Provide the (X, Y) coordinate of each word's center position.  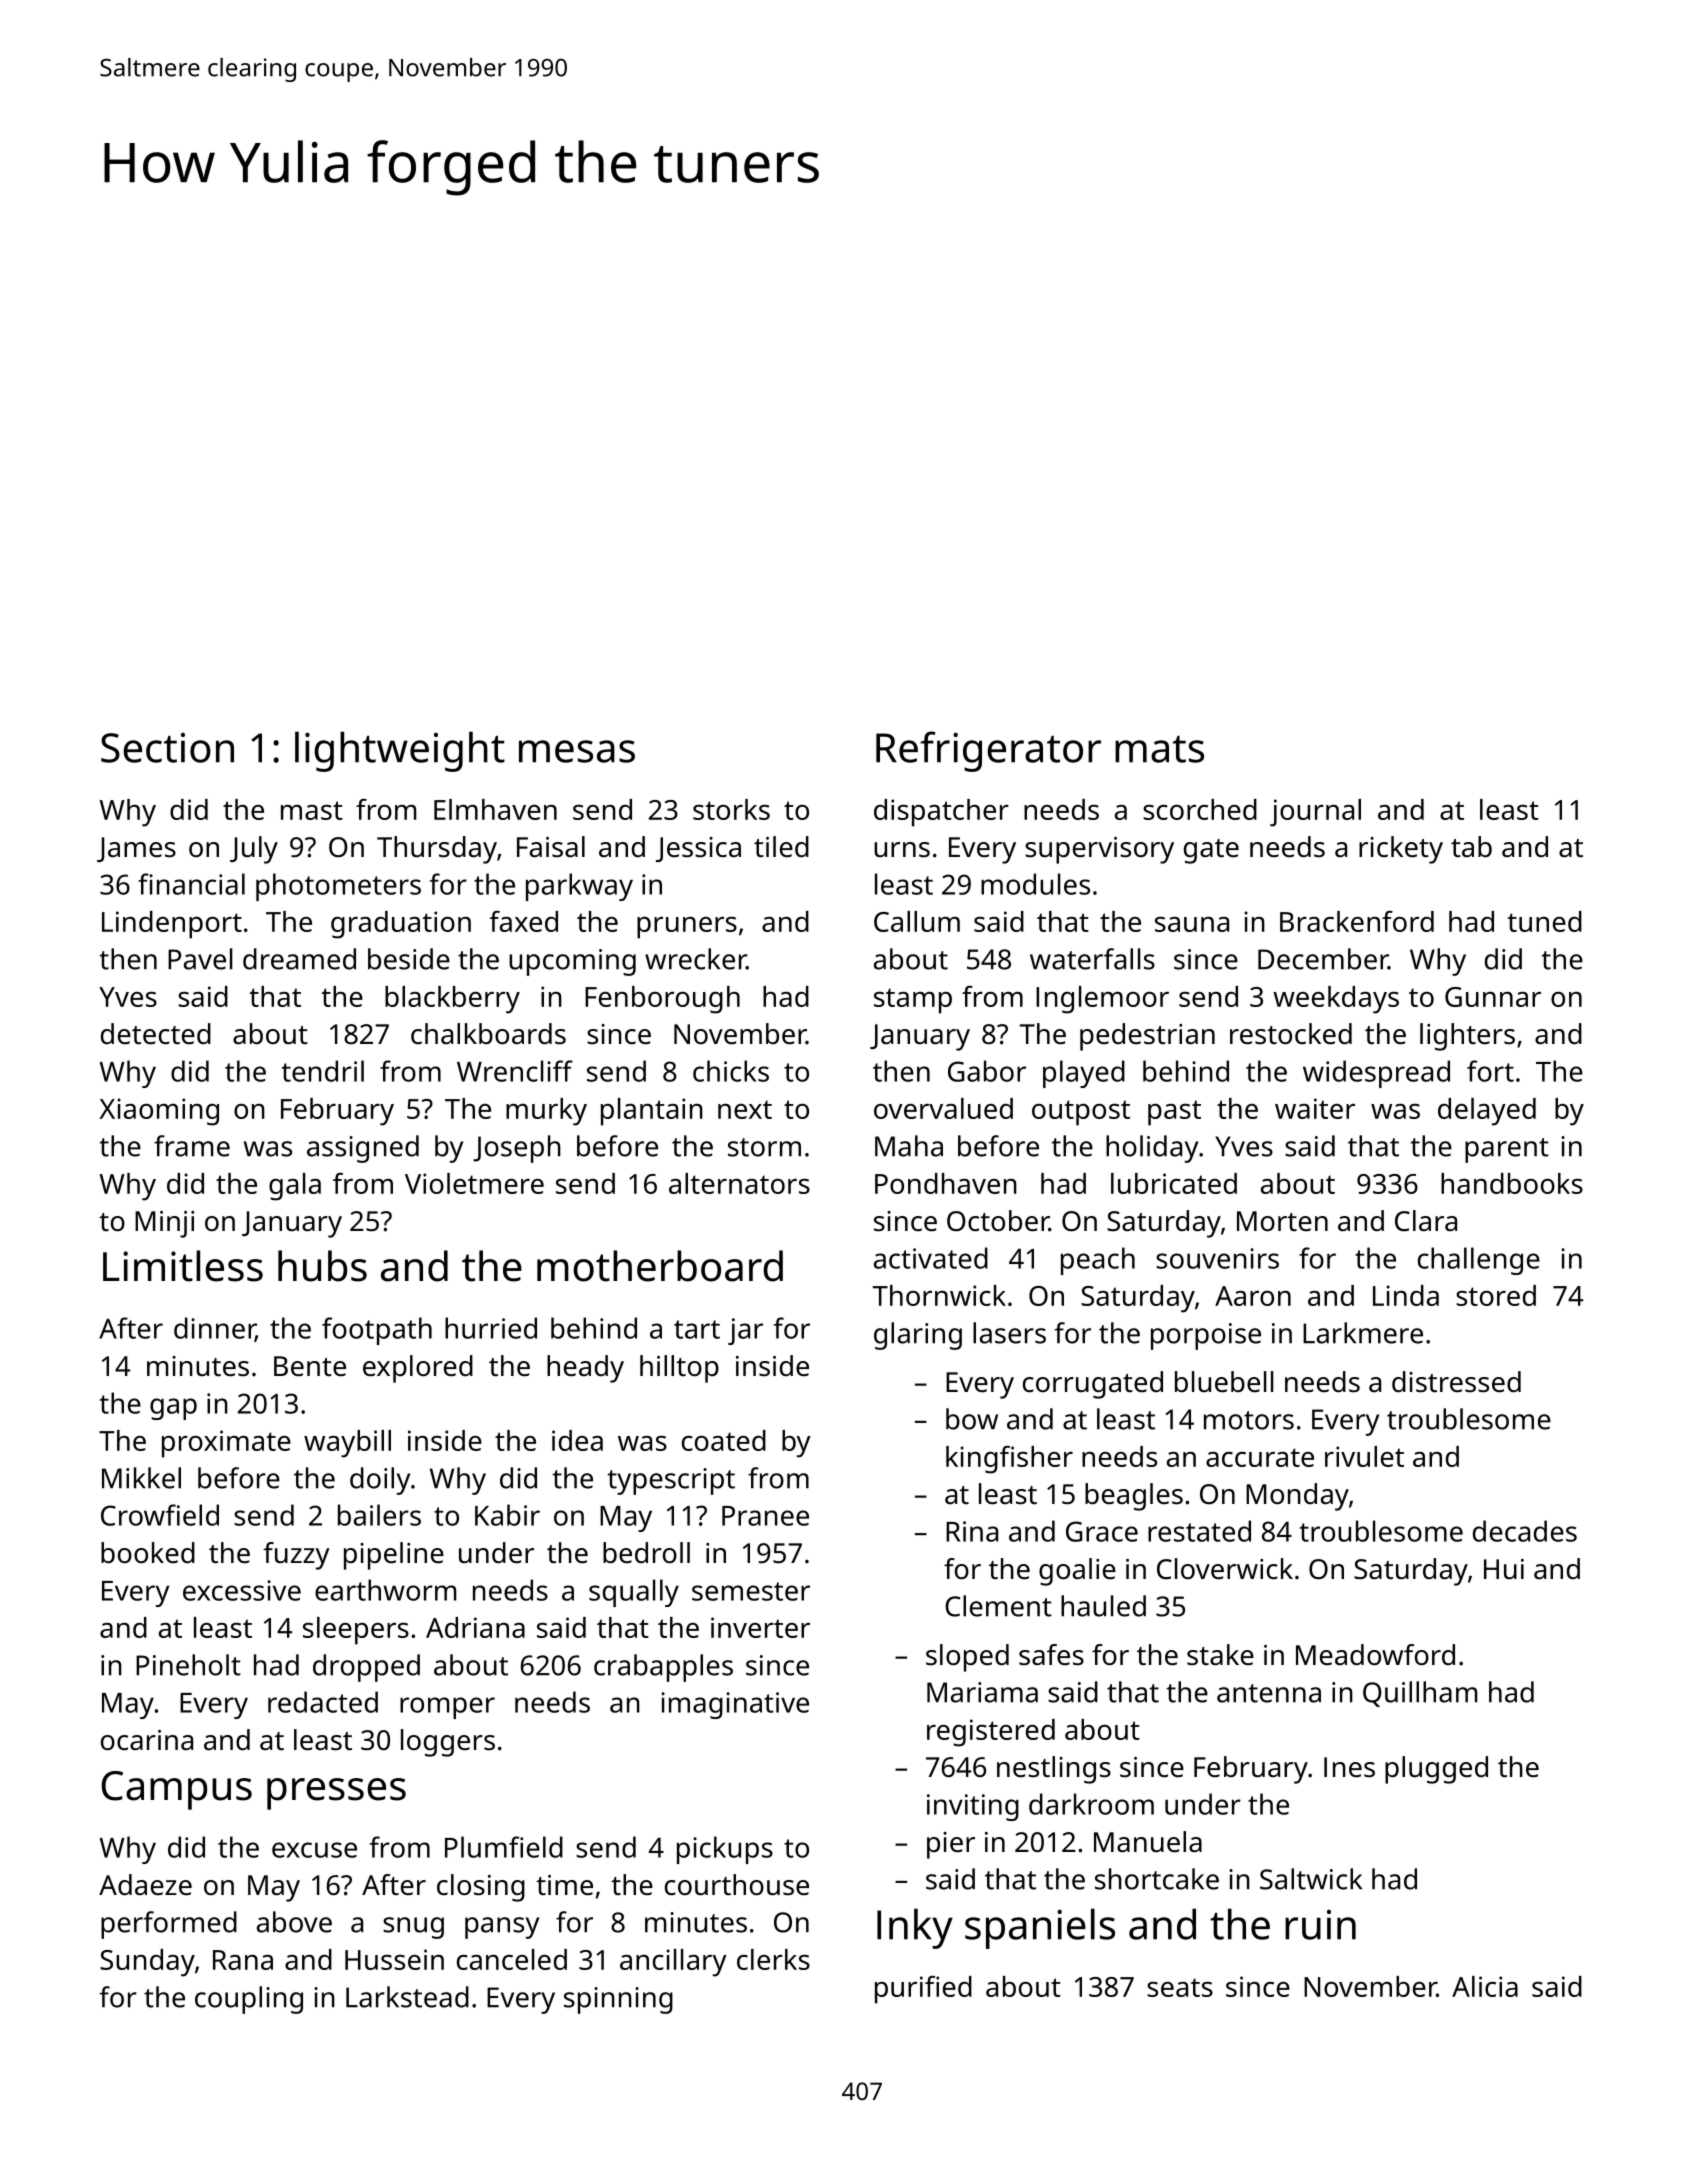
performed (169, 1925)
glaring (918, 1336)
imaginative (735, 1705)
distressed (1456, 1382)
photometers (338, 887)
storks (731, 809)
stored (1496, 1295)
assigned (363, 1149)
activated (931, 1258)
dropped (366, 1668)
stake (1220, 1655)
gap (173, 1409)
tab (1471, 847)
